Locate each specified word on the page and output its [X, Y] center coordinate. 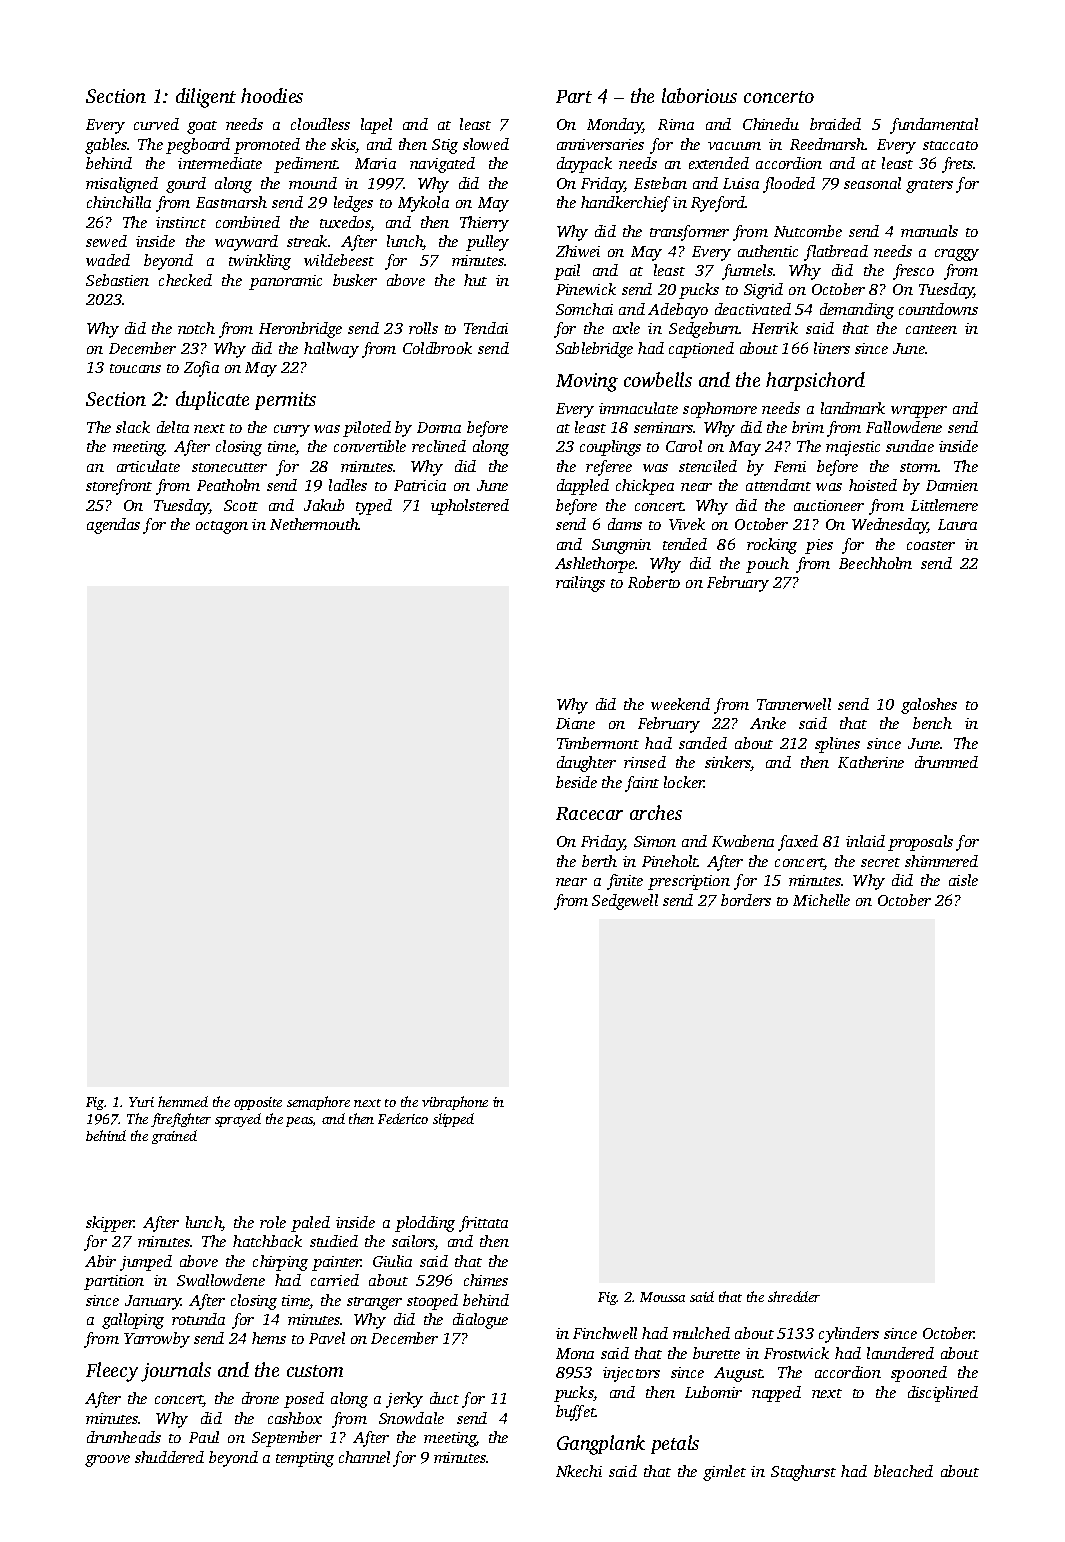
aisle [963, 880]
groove [107, 1461]
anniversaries [600, 144]
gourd [186, 185]
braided [835, 124]
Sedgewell [625, 902]
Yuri [141, 1102]
